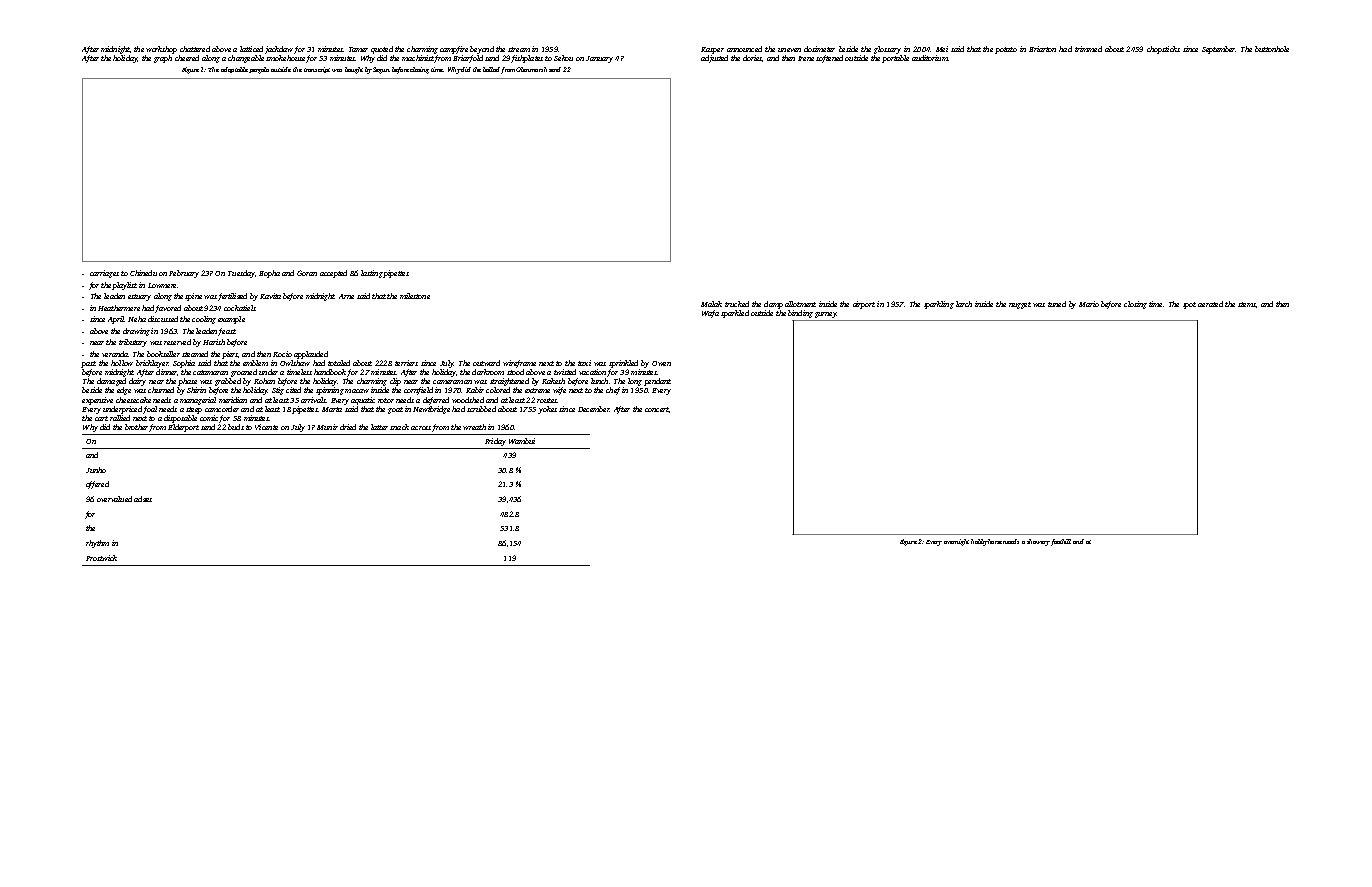 The height and width of the screenshot is (887, 1372). What do you see at coordinates (522, 441) in the screenshot?
I see `Wambui` at bounding box center [522, 441].
